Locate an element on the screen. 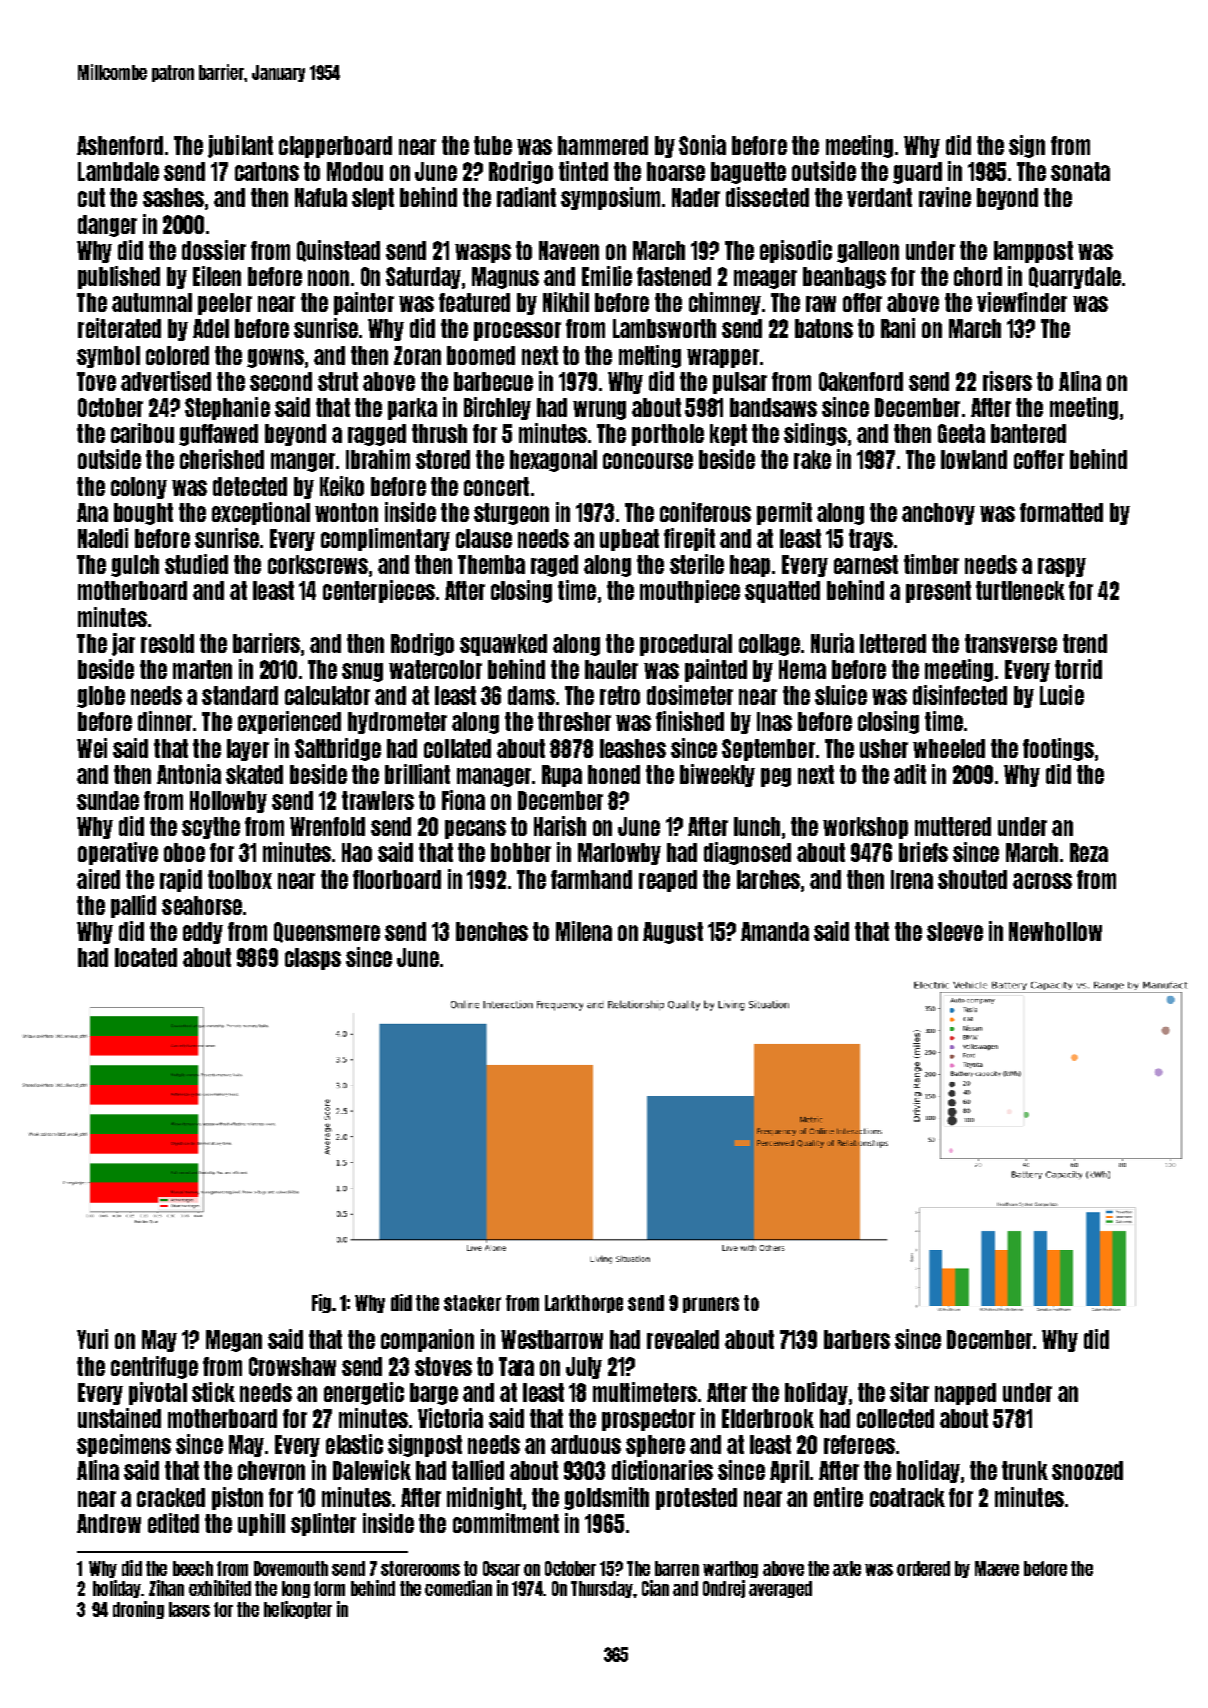 This screenshot has height=1708, width=1208. footings is located at coordinates (1058, 749).
